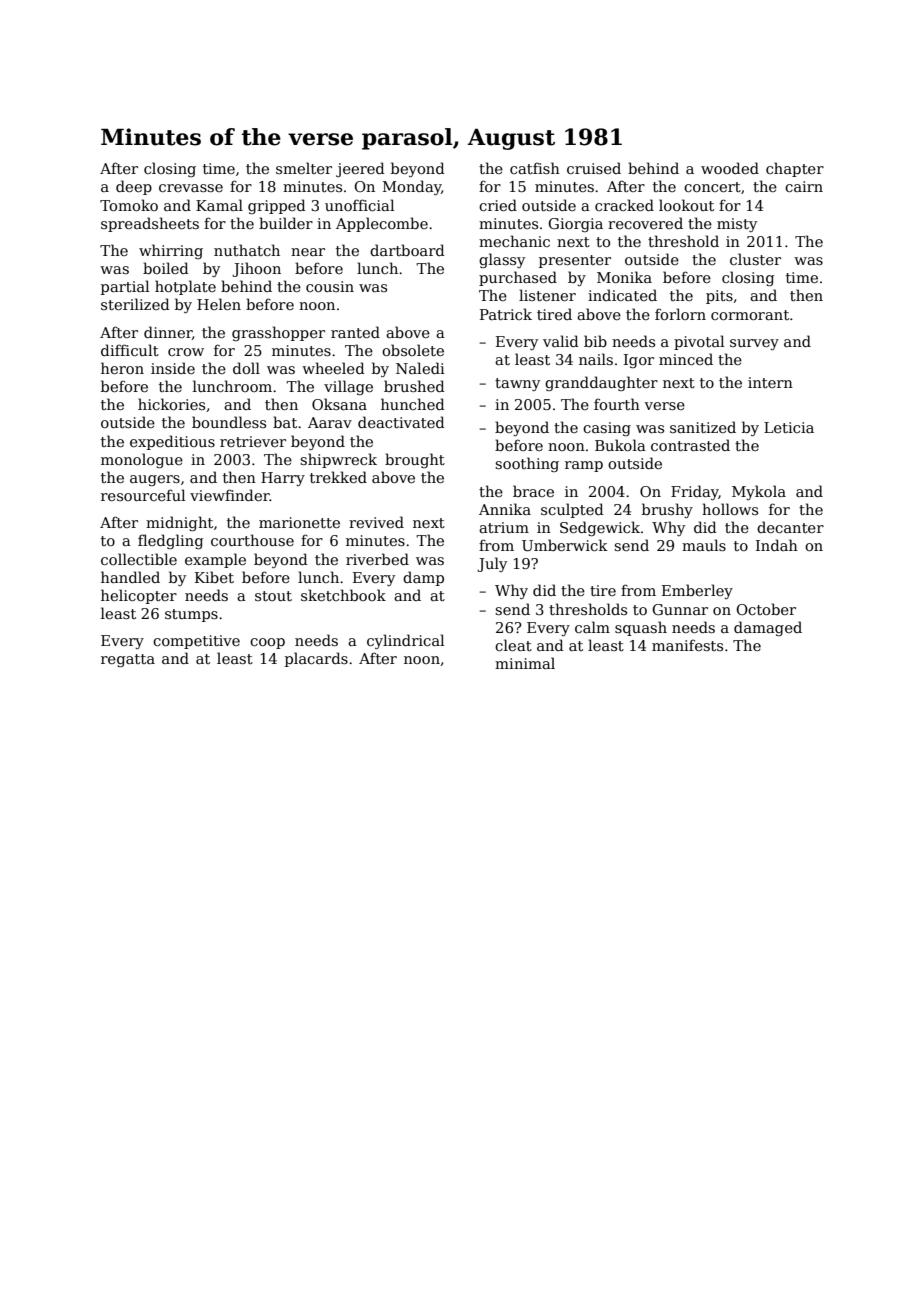 Image resolution: width=924 pixels, height=1308 pixels. Describe the element at coordinates (252, 540) in the document. I see `courthouse` at that location.
